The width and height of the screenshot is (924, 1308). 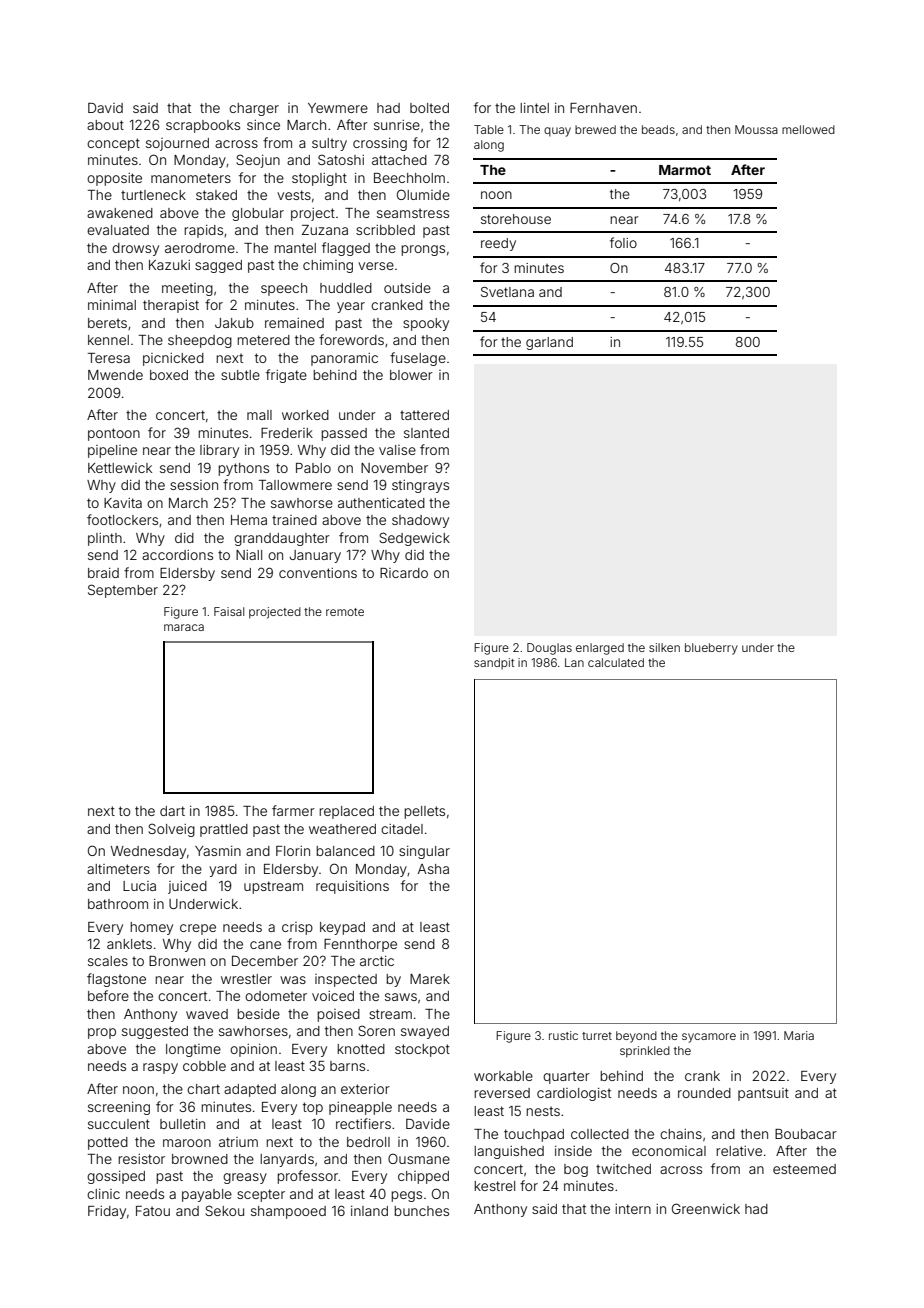 What do you see at coordinates (426, 433) in the screenshot?
I see `slanted` at bounding box center [426, 433].
